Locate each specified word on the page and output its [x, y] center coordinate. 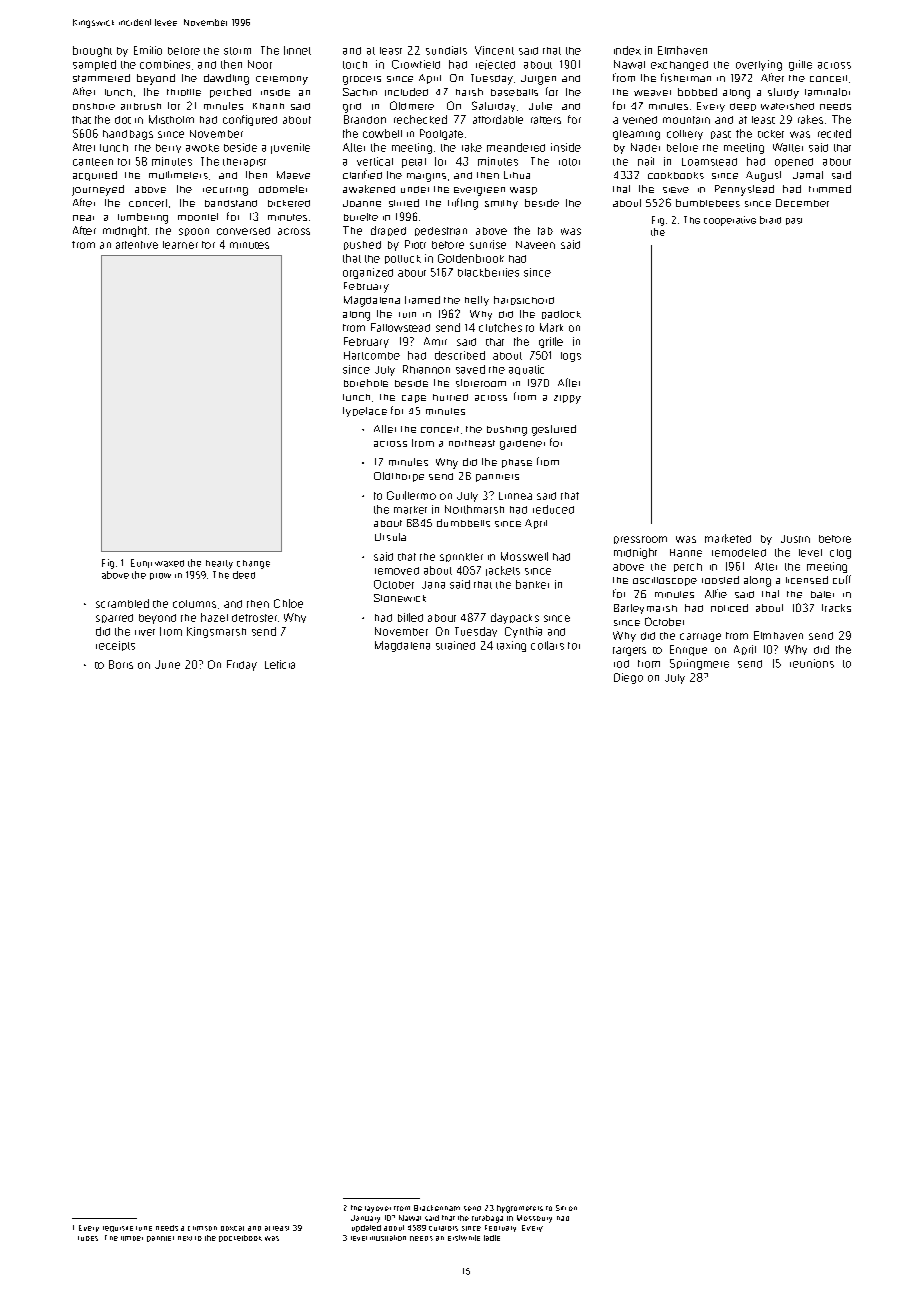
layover [378, 1209]
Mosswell [524, 556]
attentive [137, 245]
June [167, 664]
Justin [795, 539]
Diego [628, 678]
